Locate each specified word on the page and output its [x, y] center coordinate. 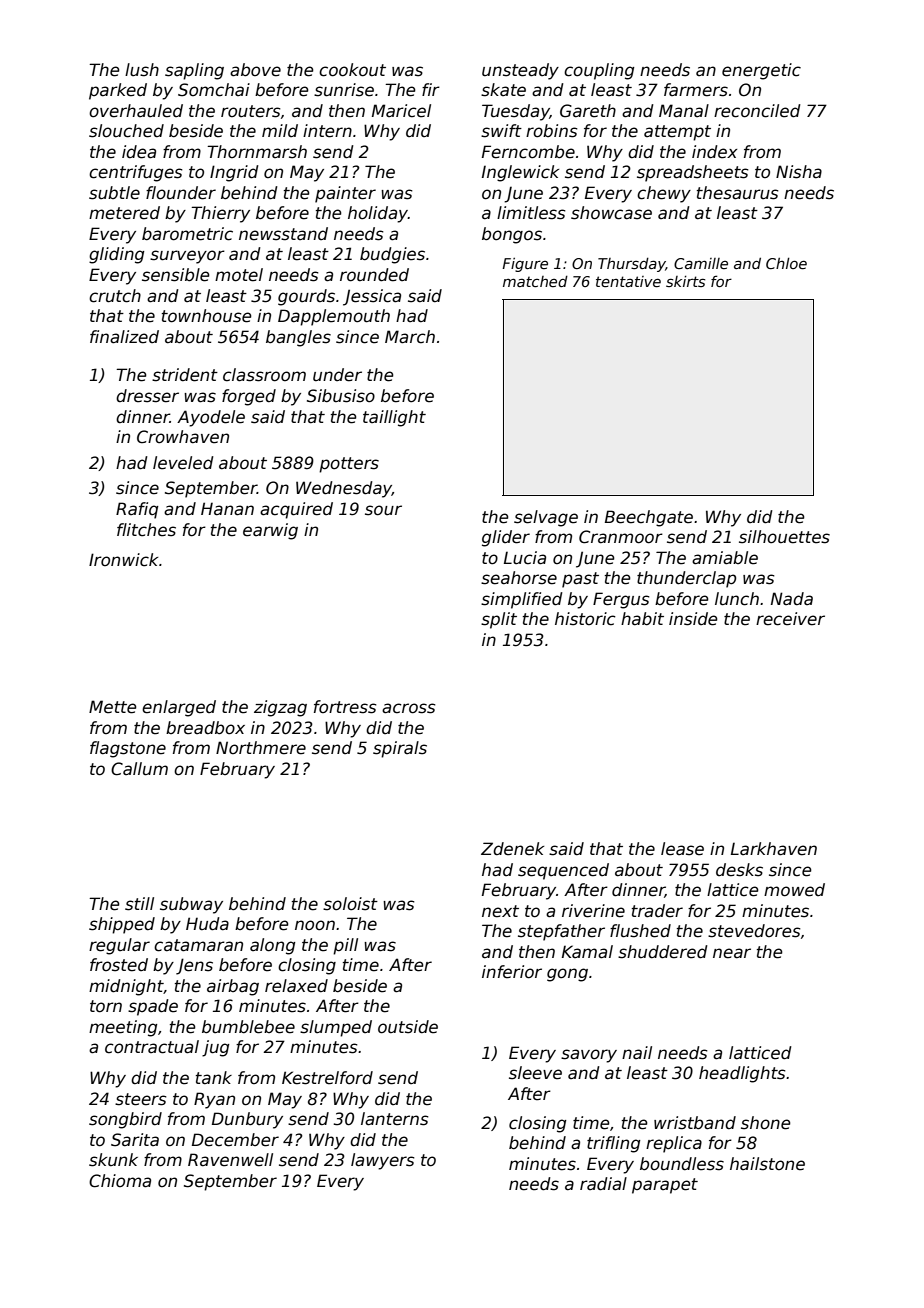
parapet [665, 1186]
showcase [611, 213]
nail [637, 1052]
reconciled [757, 111]
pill [345, 946]
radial [603, 1184]
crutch [115, 296]
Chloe [786, 263]
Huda [207, 924]
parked [118, 91]
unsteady [520, 71]
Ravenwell [230, 1160]
